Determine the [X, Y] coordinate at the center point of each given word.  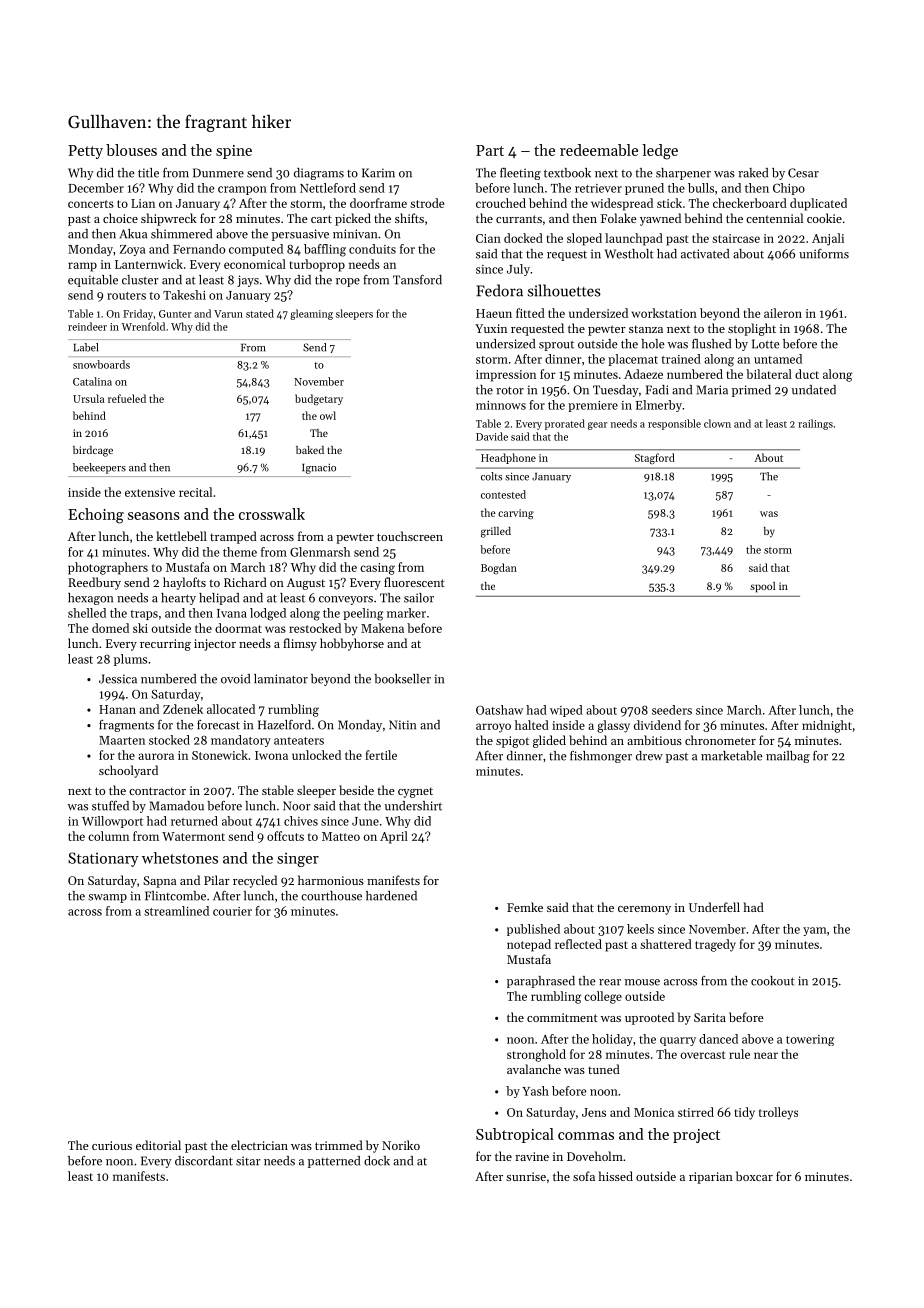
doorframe [378, 203]
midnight [827, 726]
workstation [664, 313]
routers [126, 296]
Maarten [122, 740]
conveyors [346, 600]
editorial [158, 1145]
